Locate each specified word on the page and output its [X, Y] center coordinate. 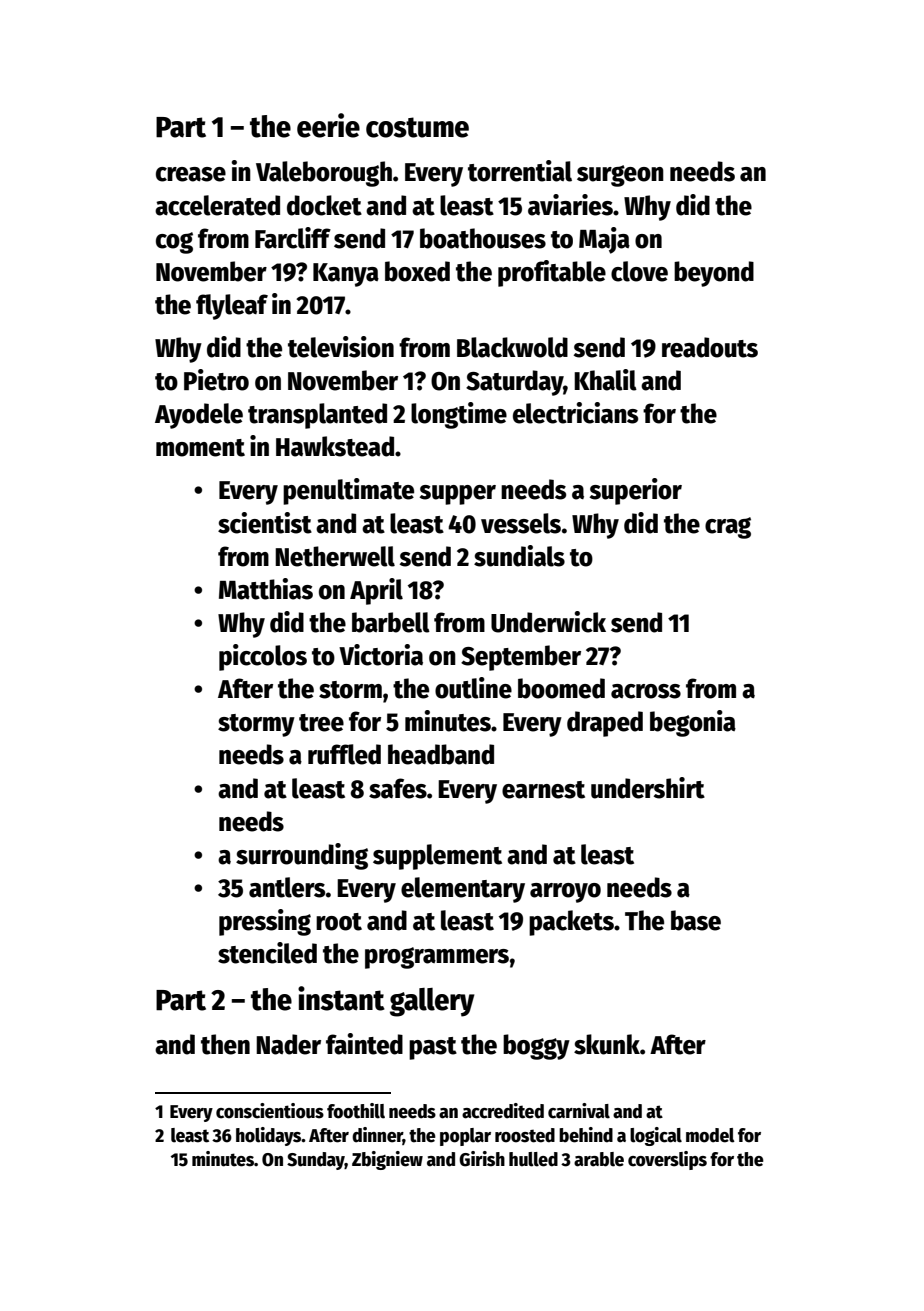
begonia [693, 723]
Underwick [548, 622]
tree [321, 723]
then [225, 1044]
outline [473, 688]
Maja [604, 240]
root [339, 922]
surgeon [620, 176]
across [646, 691]
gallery [432, 1002]
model [710, 1135]
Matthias [266, 589]
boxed [417, 271]
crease [191, 174]
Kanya [346, 275]
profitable [552, 273]
